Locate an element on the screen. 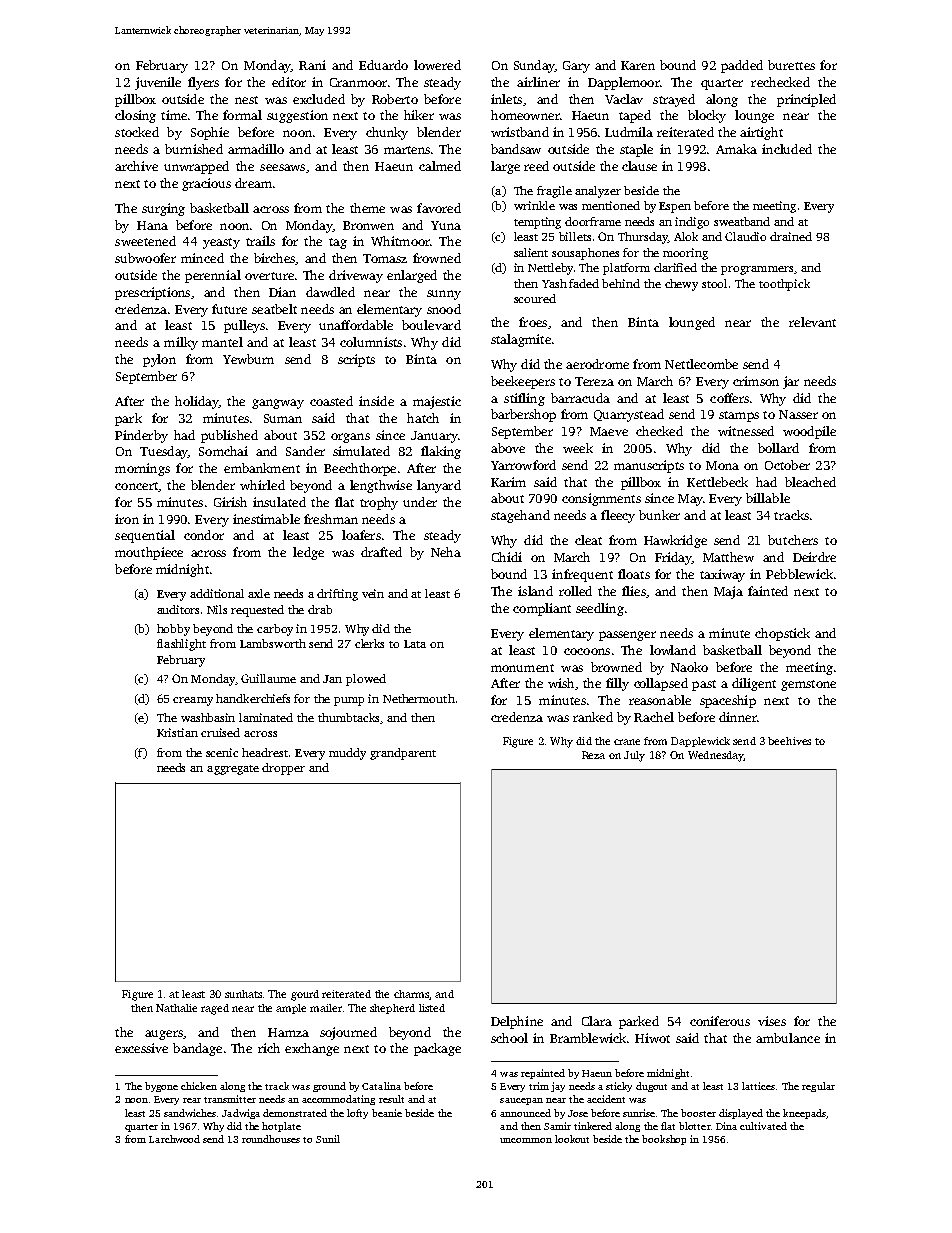 This screenshot has height=1233, width=952. July is located at coordinates (634, 756).
